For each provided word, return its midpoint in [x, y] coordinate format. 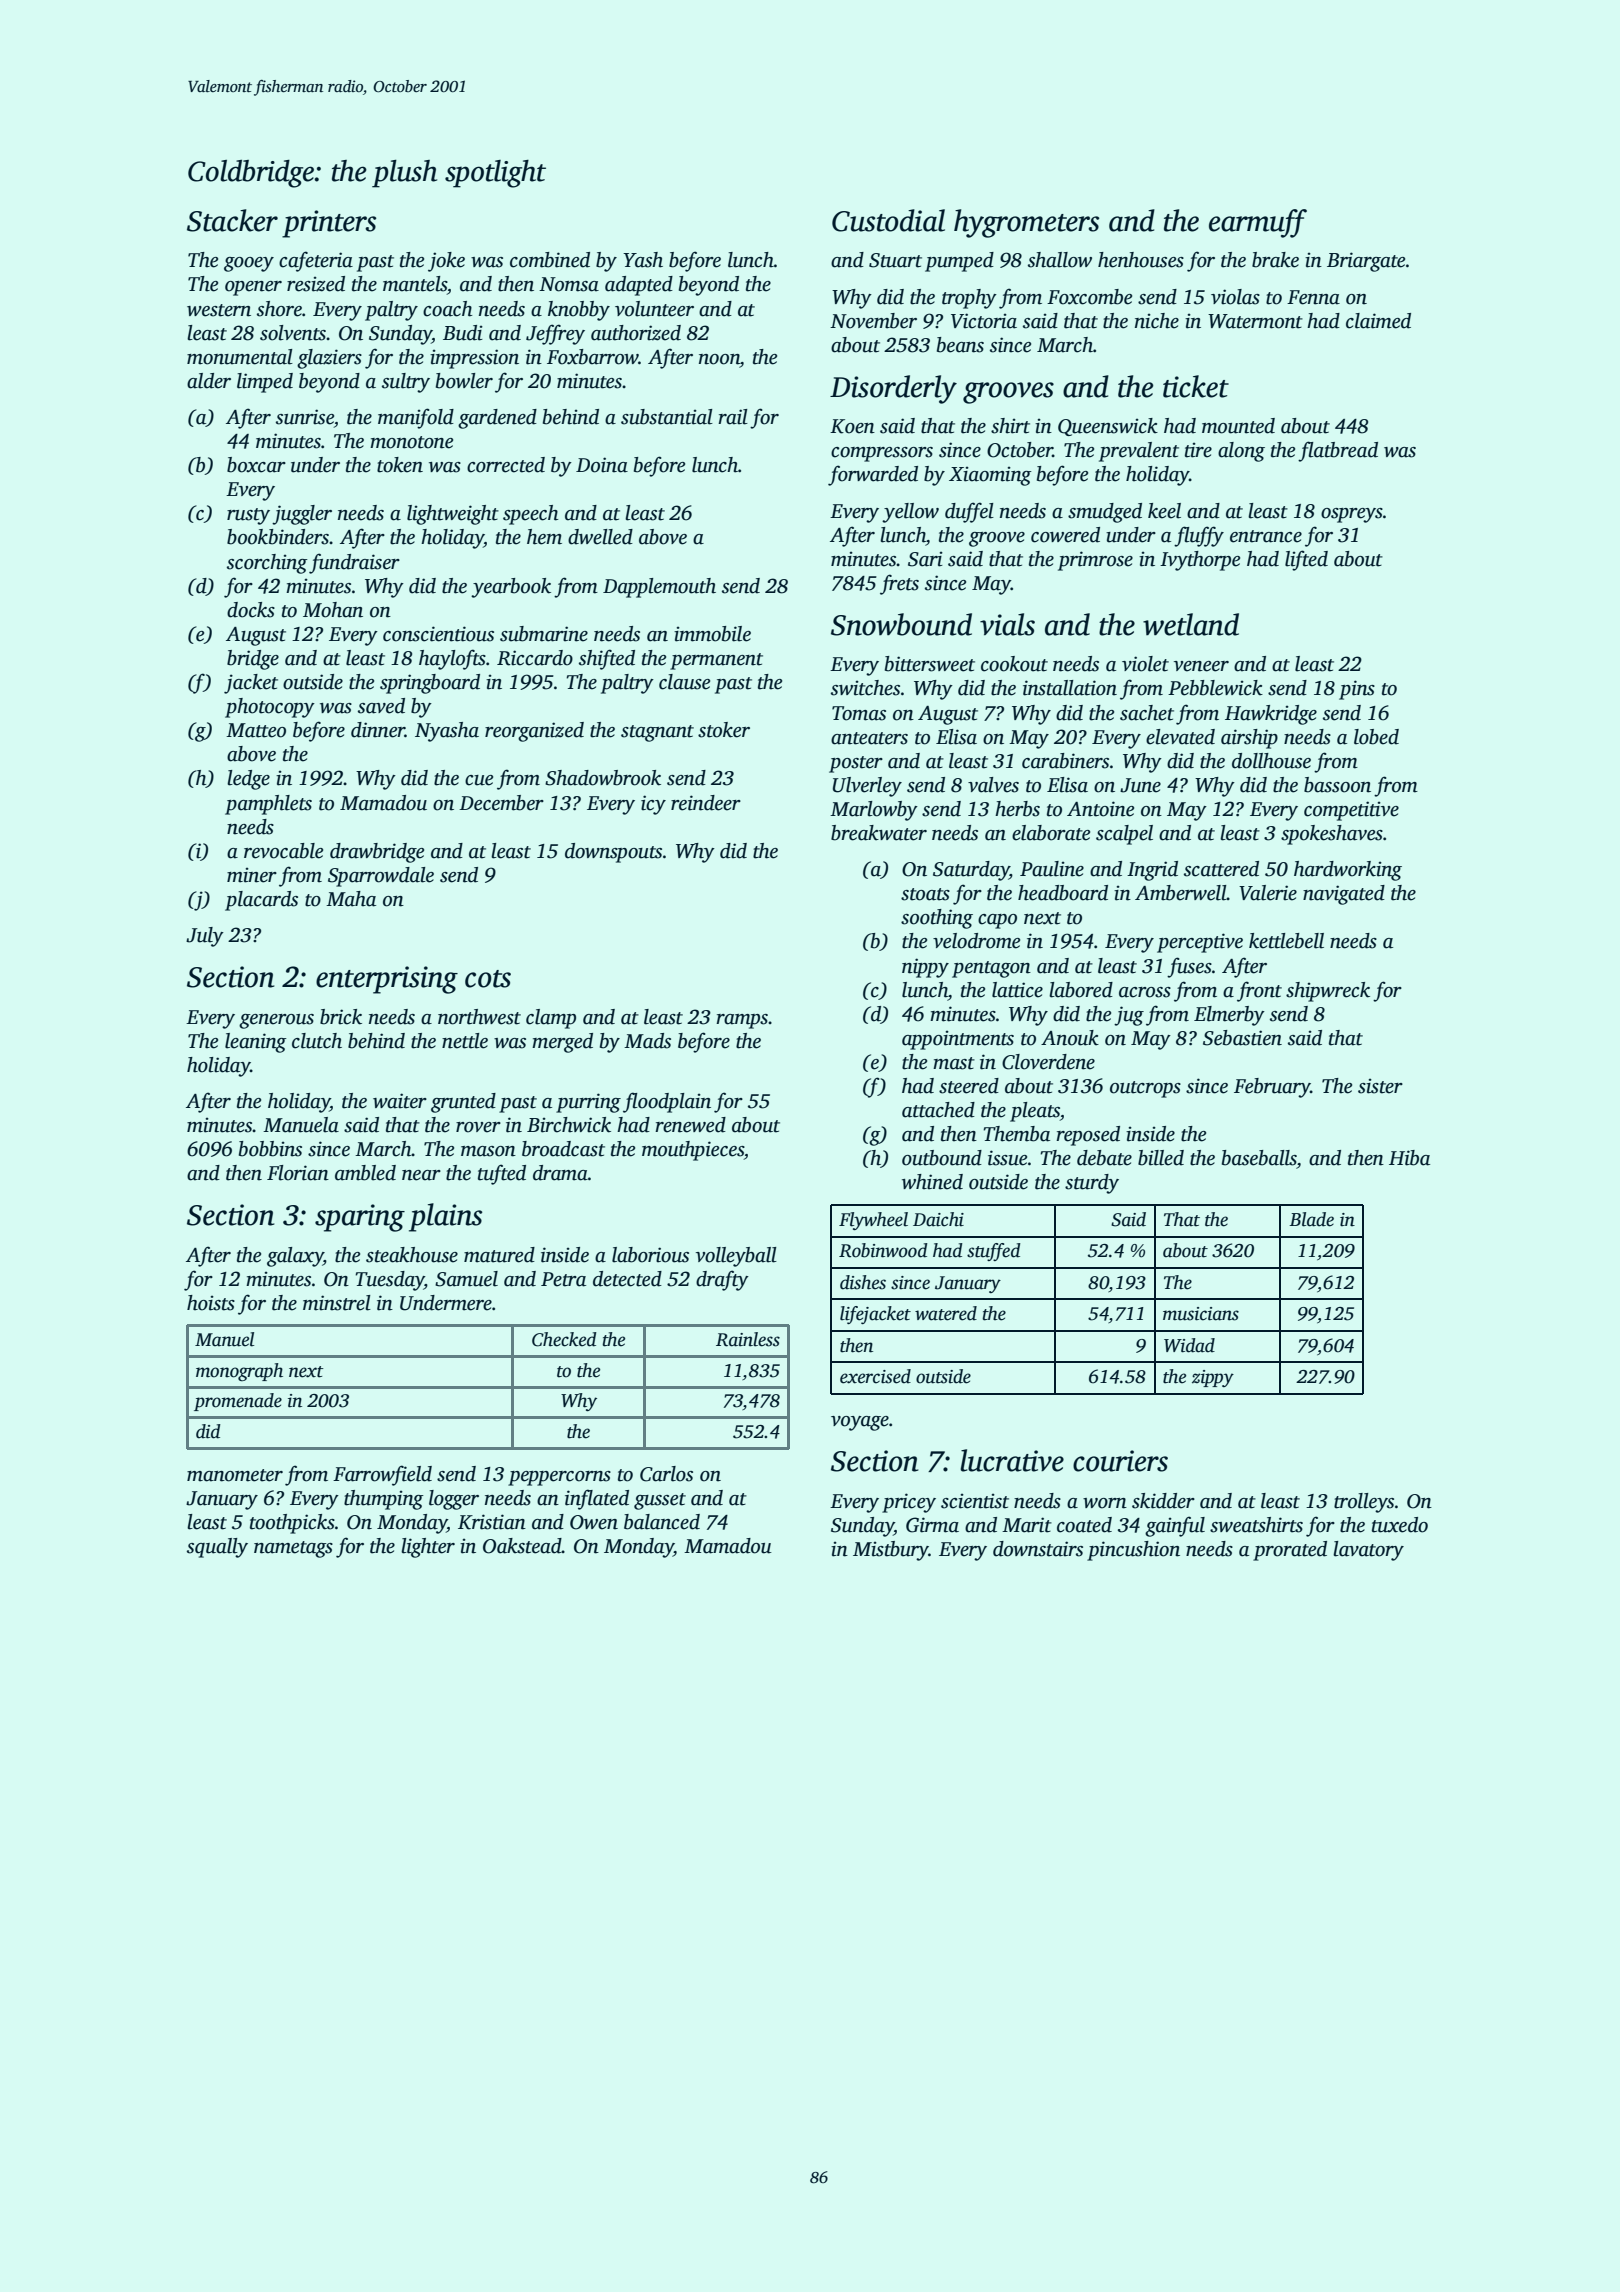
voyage [860, 1423]
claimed [1378, 321]
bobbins [270, 1149]
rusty [248, 516]
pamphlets [268, 805]
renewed [690, 1125]
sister [1380, 1086]
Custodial [888, 220]
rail [733, 417]
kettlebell [1286, 941]
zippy [1213, 1378]
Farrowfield [382, 1475]
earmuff [1258, 223]
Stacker [232, 220]
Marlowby [874, 811]
